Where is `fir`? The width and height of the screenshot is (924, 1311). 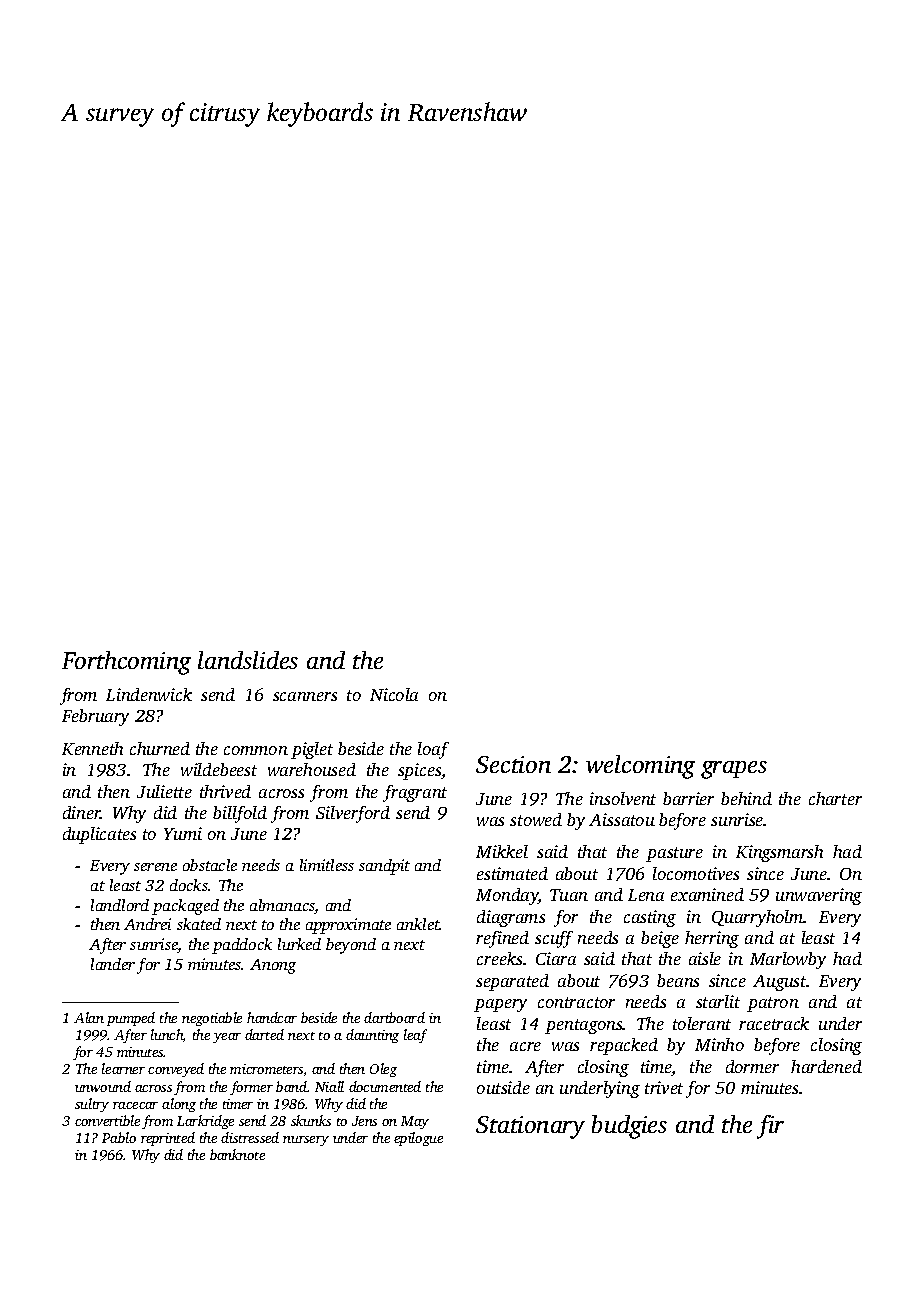 fir is located at coordinates (770, 1127).
